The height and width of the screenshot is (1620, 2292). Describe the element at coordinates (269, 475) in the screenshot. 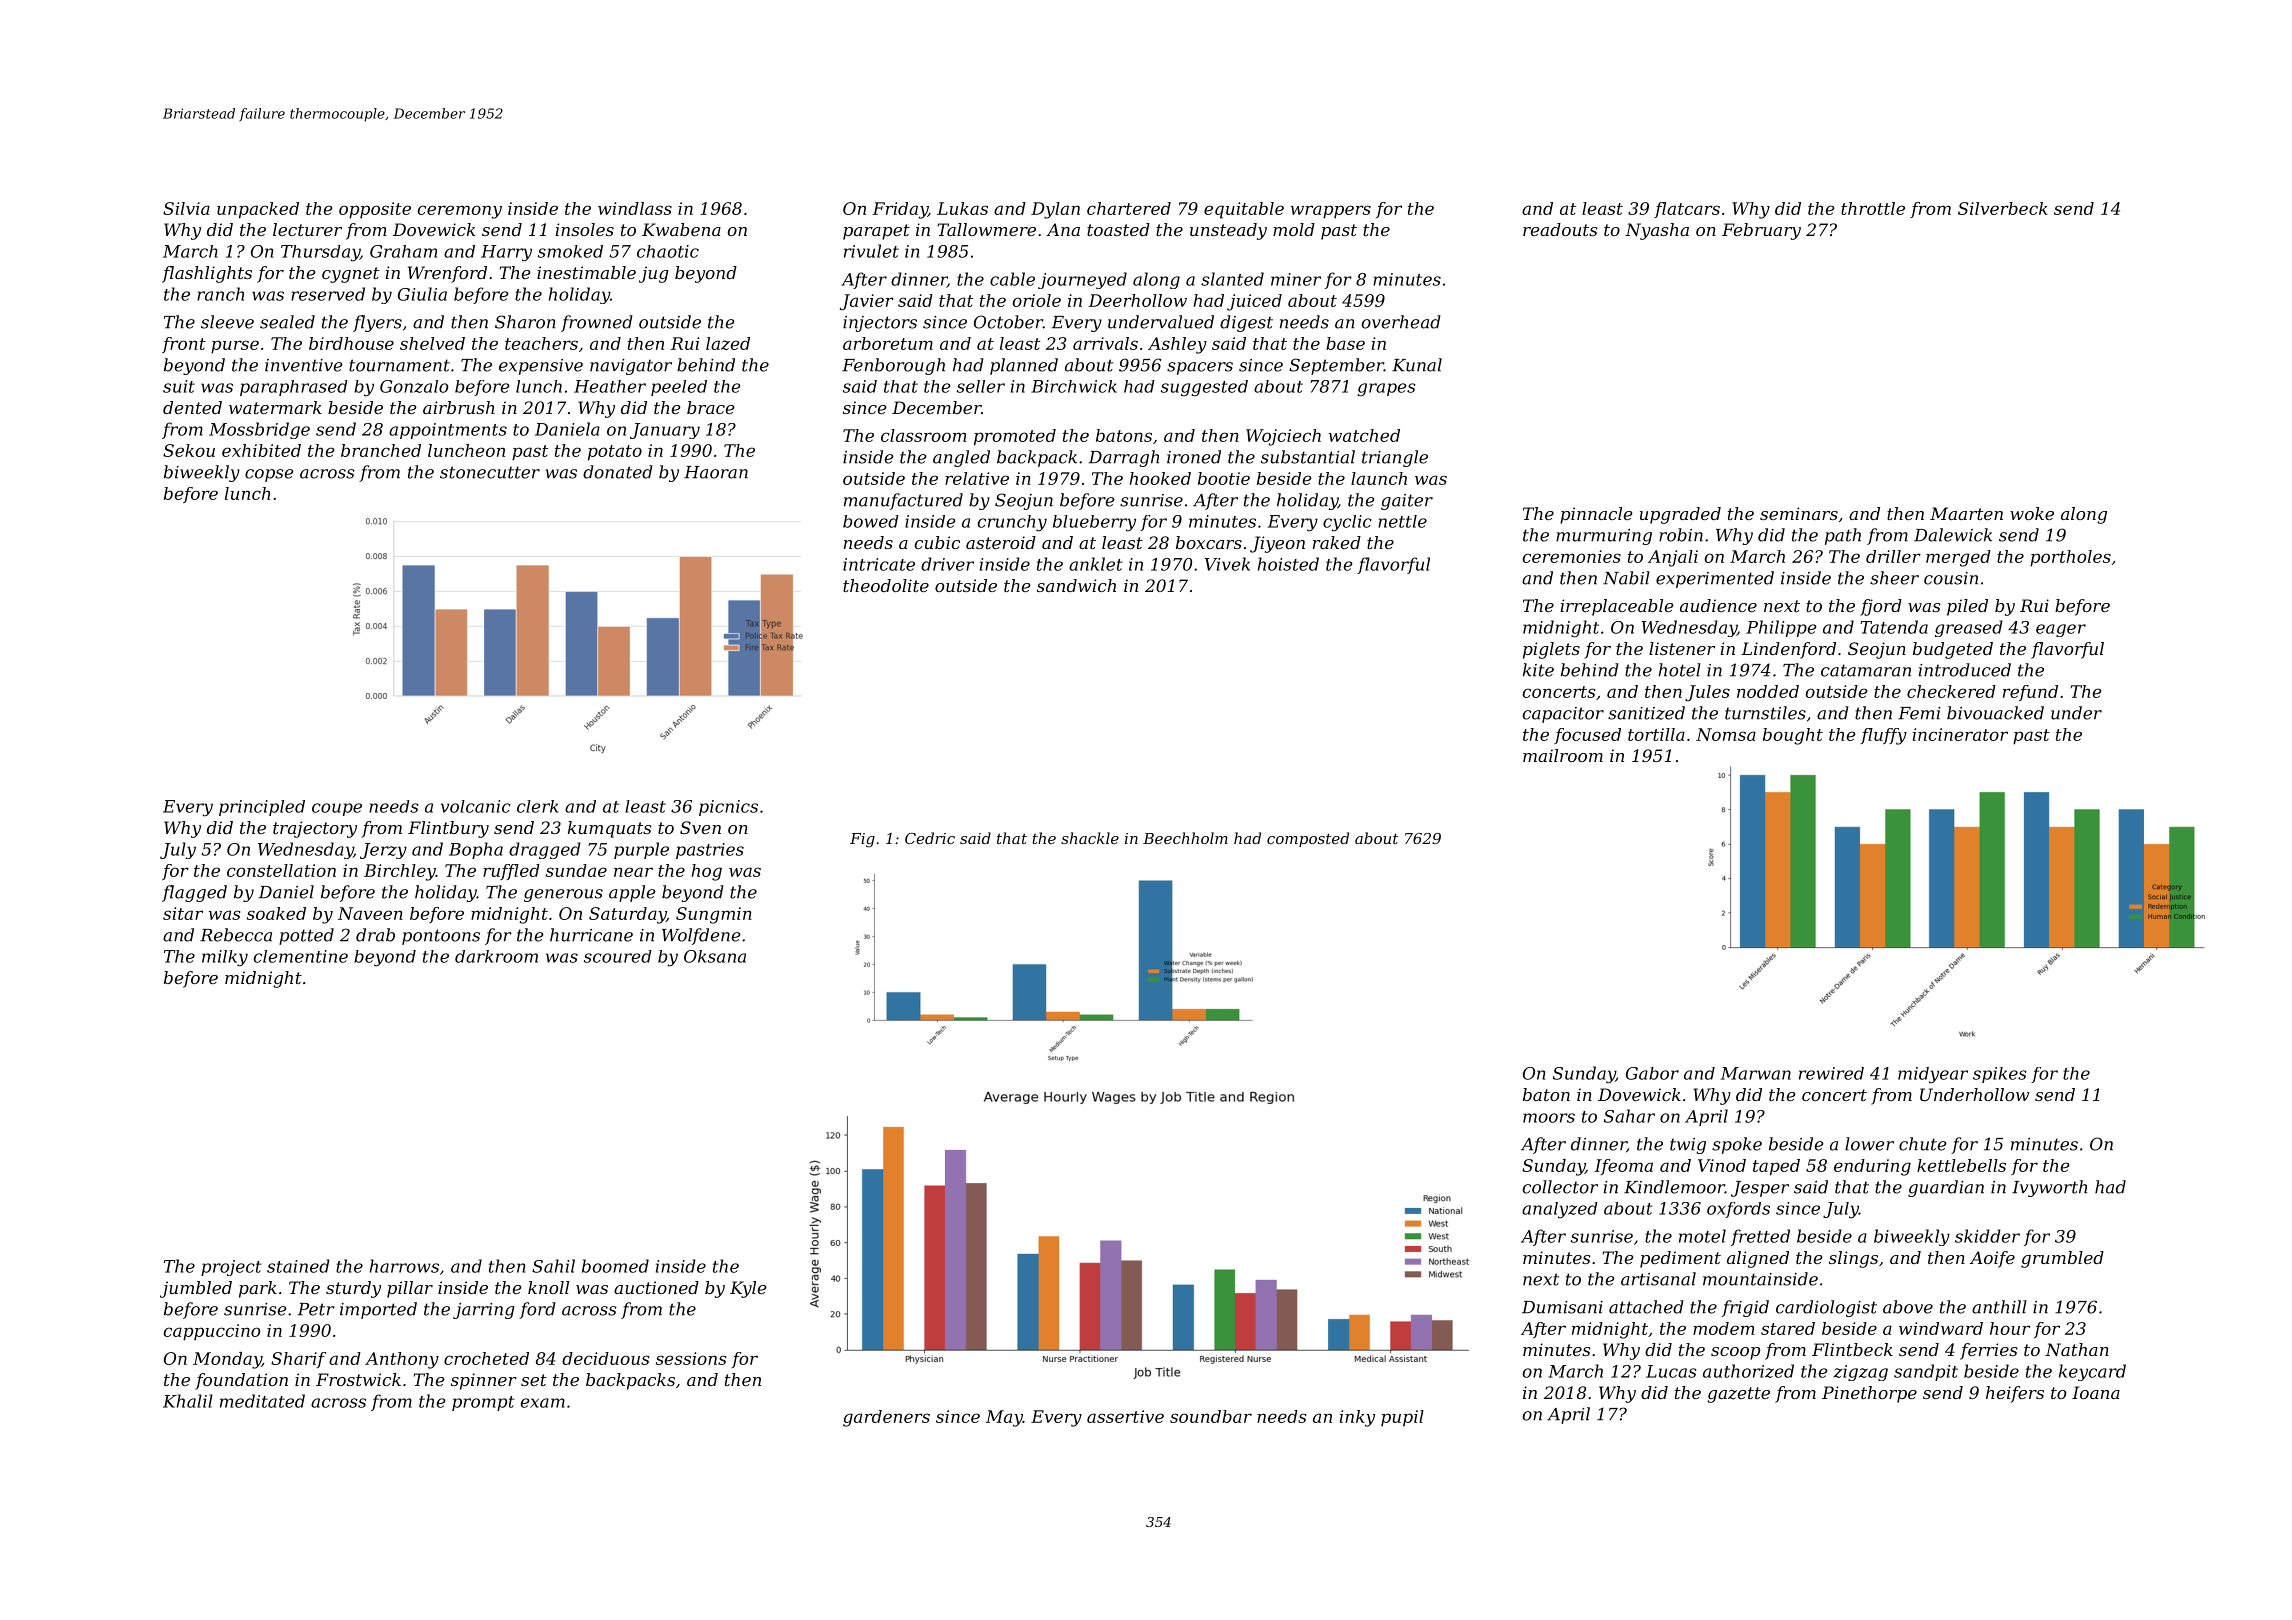

I see `copse` at that location.
